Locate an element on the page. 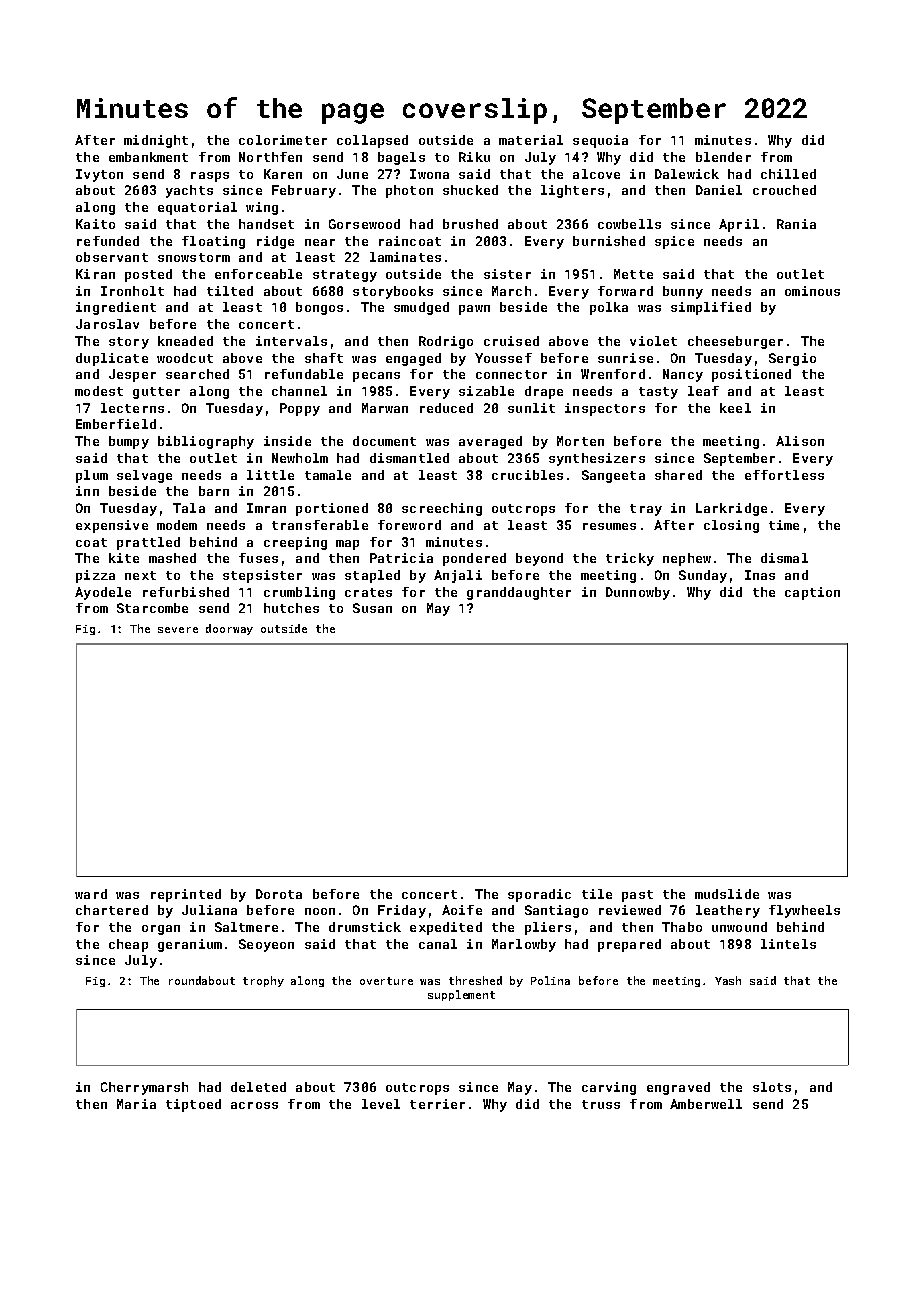 The height and width of the image is (1308, 924). Inas is located at coordinates (760, 575).
